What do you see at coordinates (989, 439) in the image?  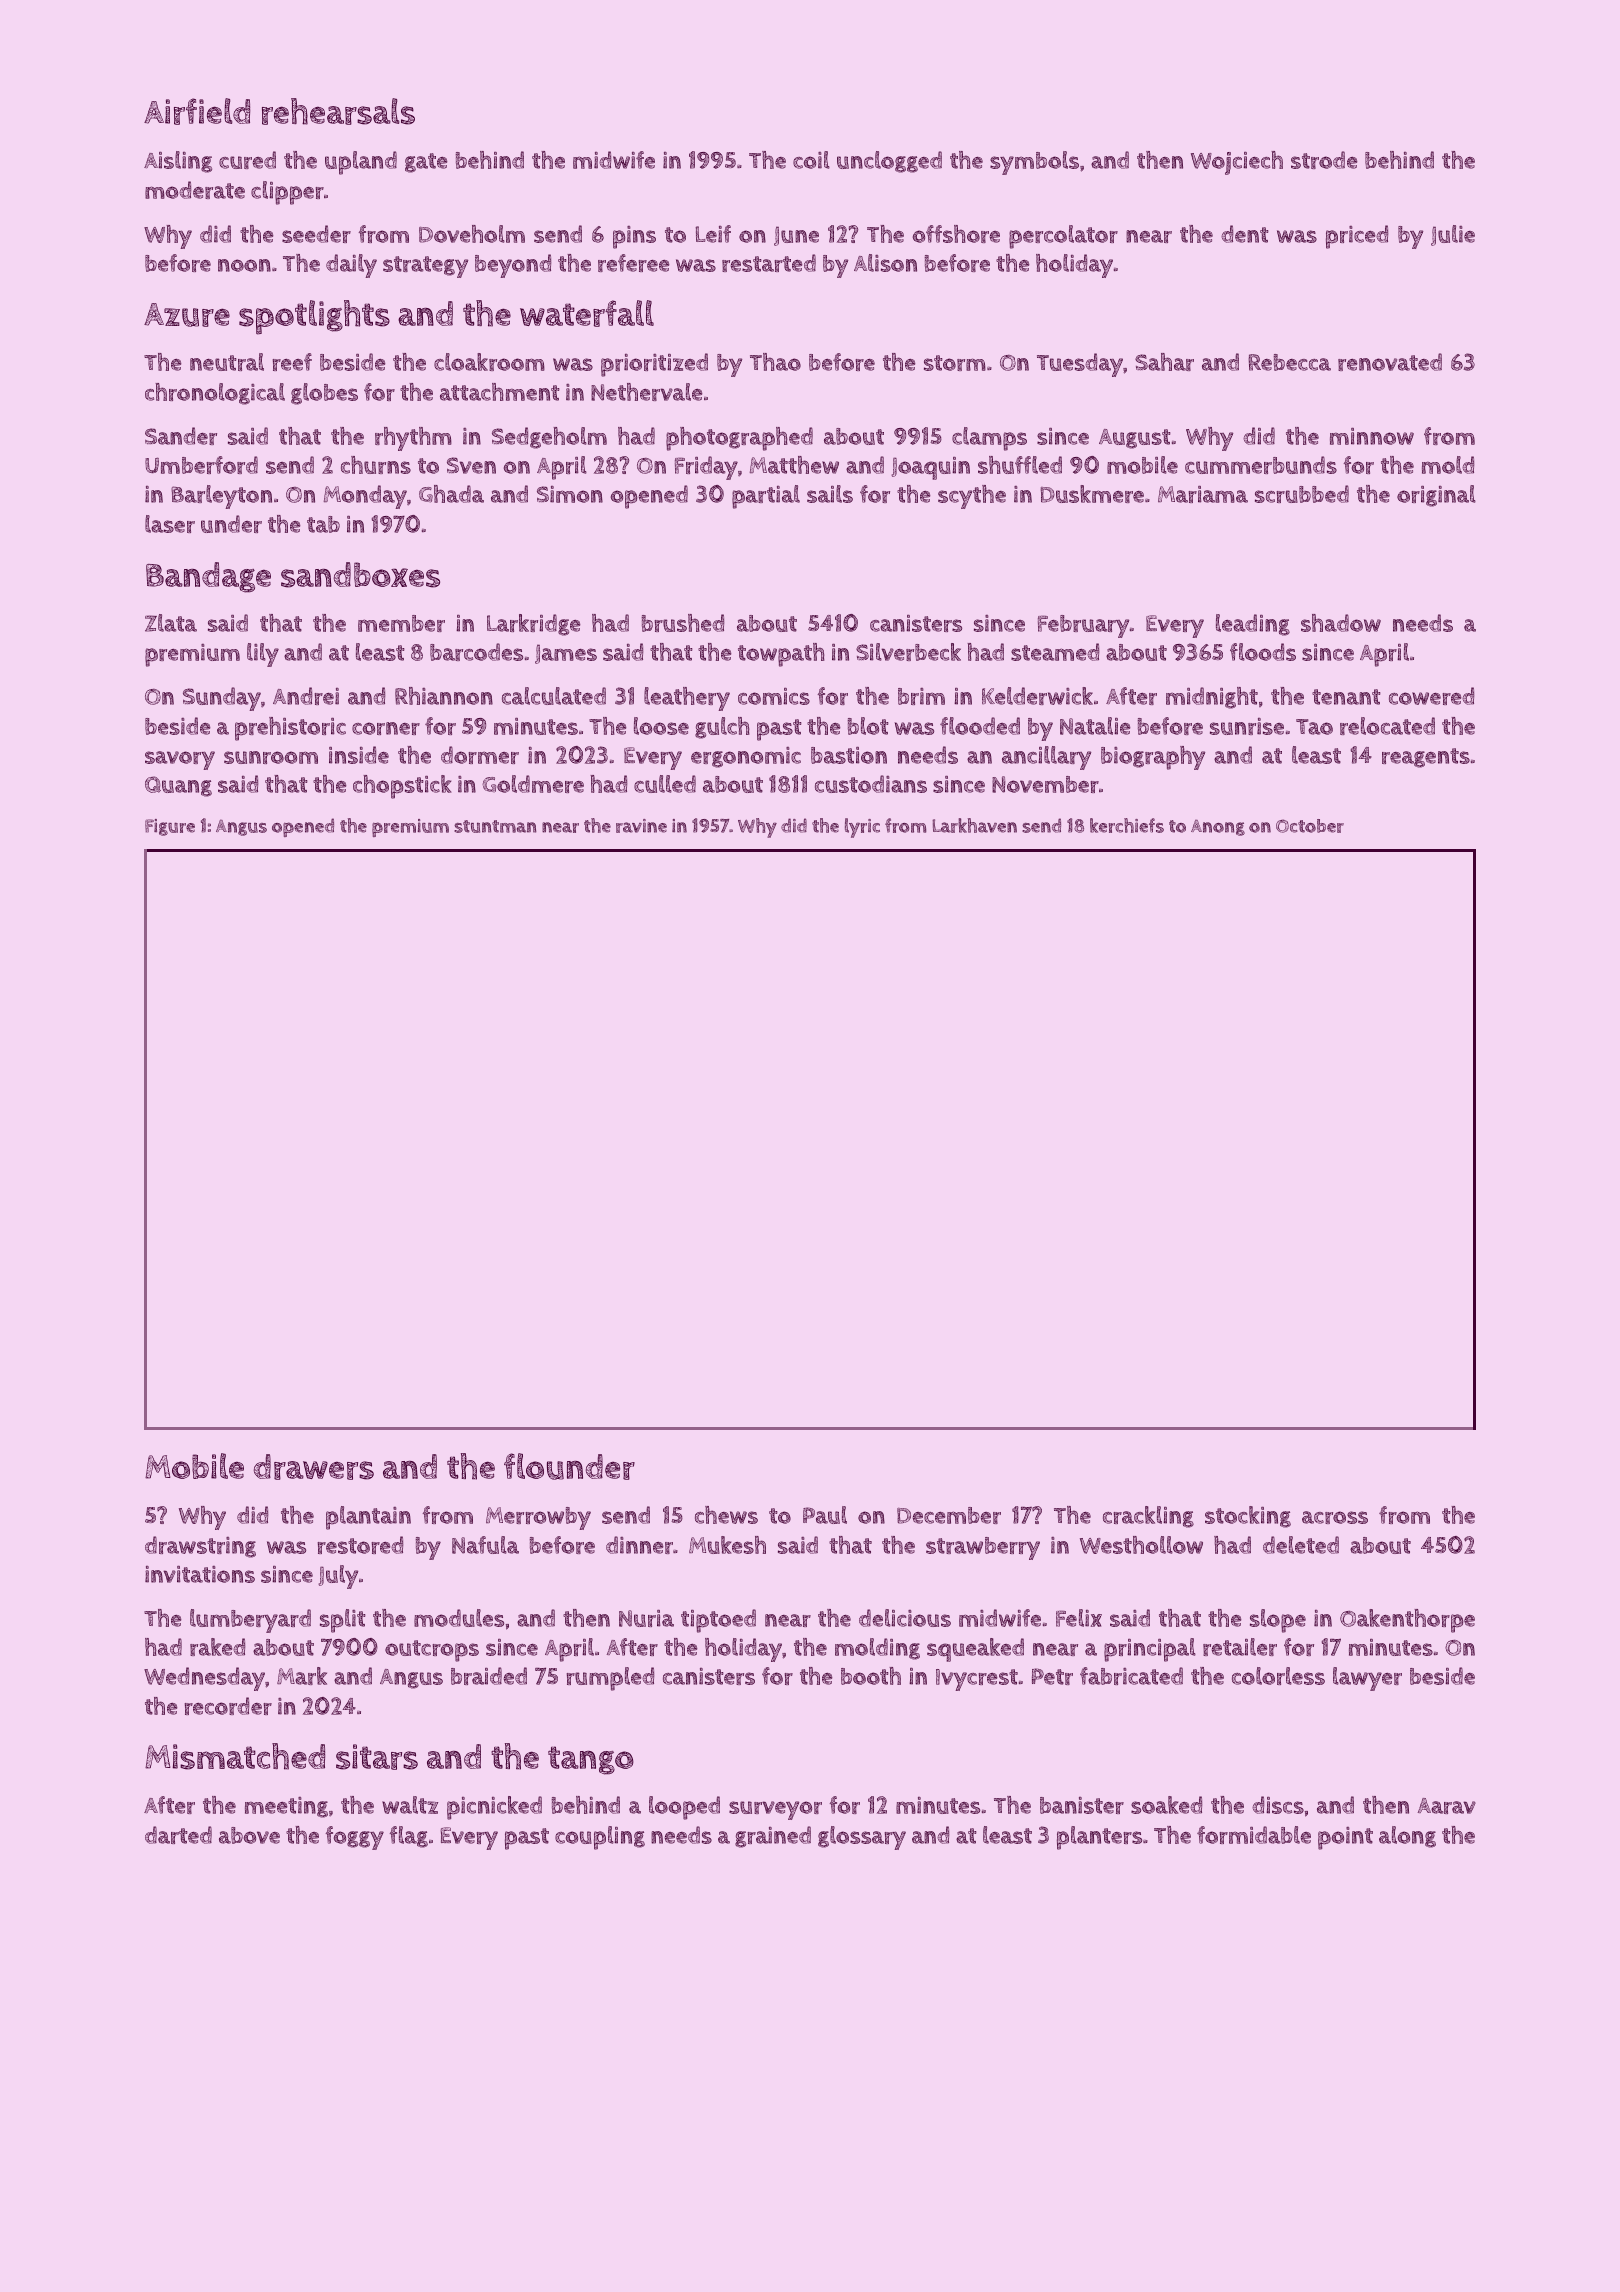 I see `clamps` at bounding box center [989, 439].
